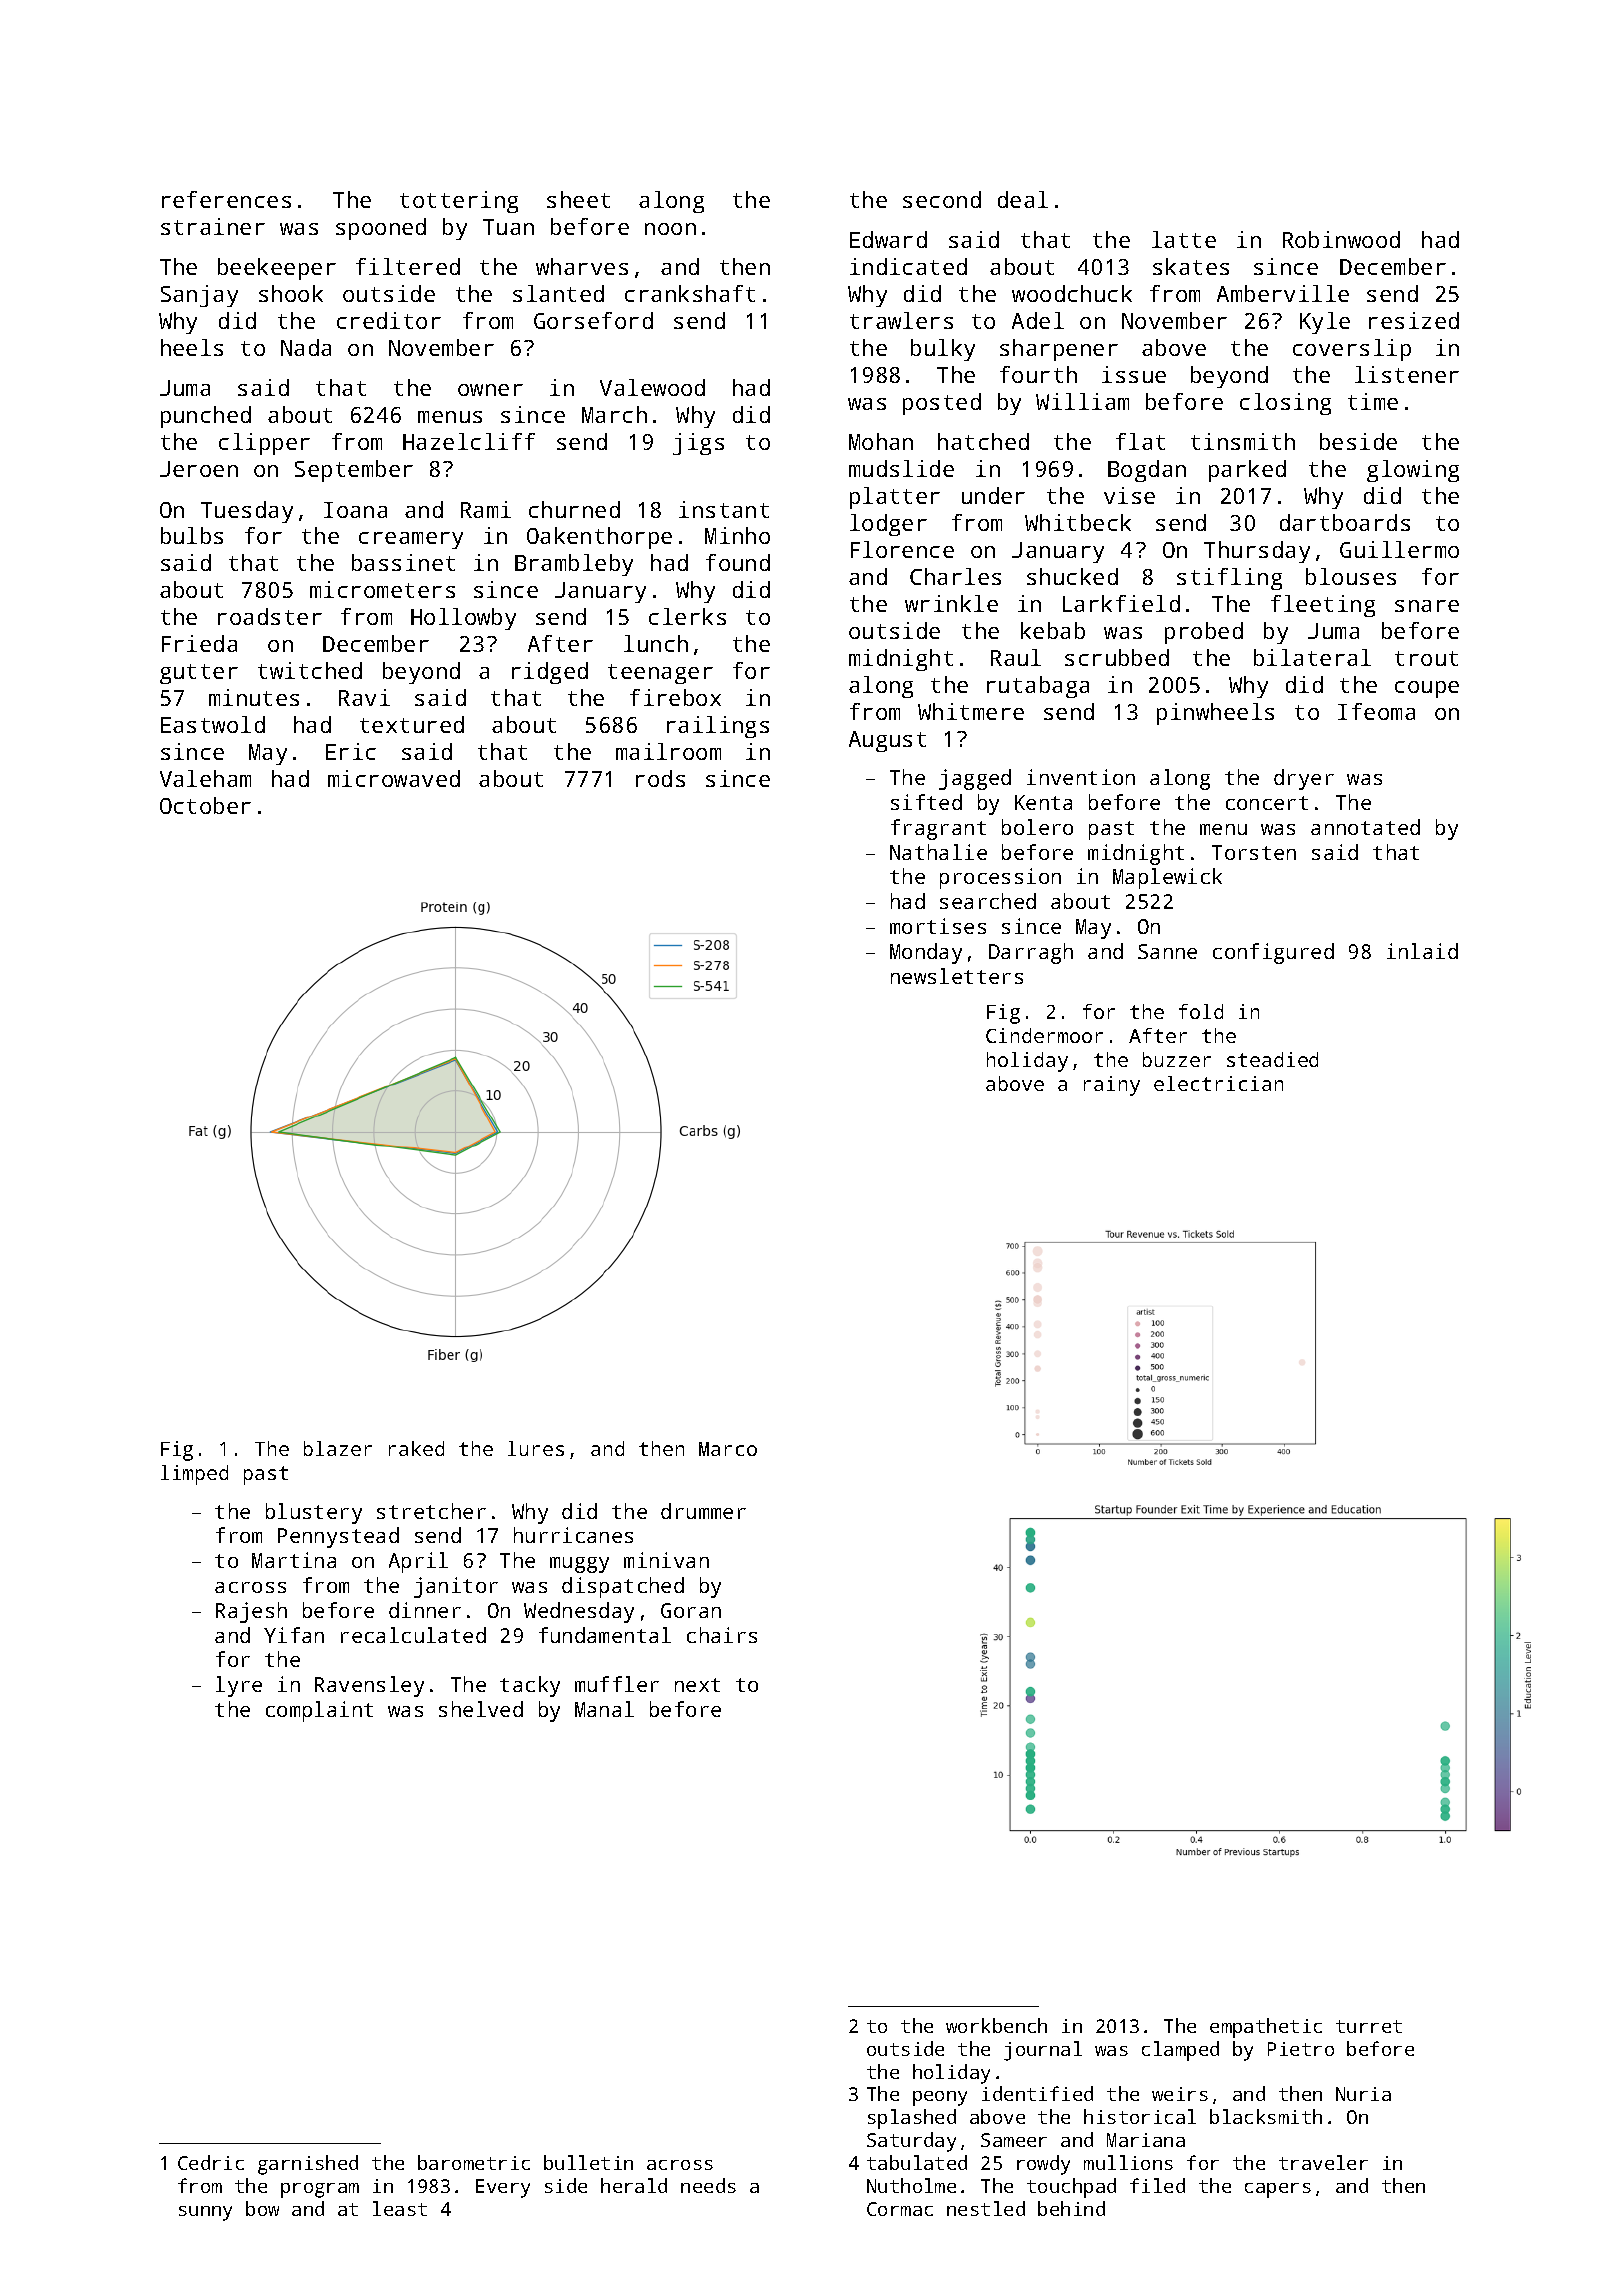  I want to click on Cedric, so click(211, 2162).
